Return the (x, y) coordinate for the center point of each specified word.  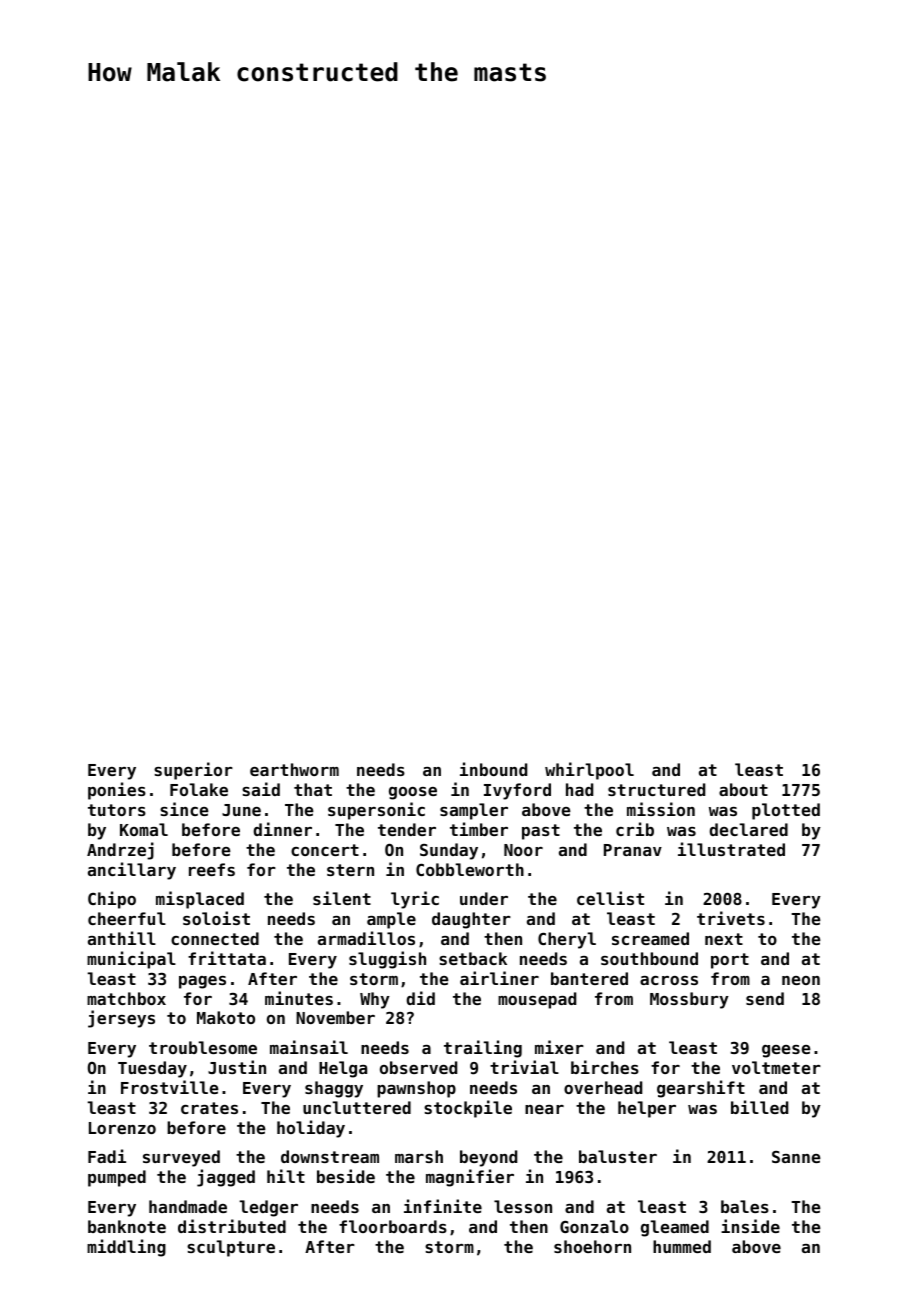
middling (126, 1248)
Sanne (796, 1157)
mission (661, 809)
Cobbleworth (470, 869)
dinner (282, 829)
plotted (786, 811)
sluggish (387, 960)
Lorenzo (122, 1128)
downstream (330, 1156)
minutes (299, 998)
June (241, 810)
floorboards (393, 1226)
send (765, 998)
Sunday (449, 851)
